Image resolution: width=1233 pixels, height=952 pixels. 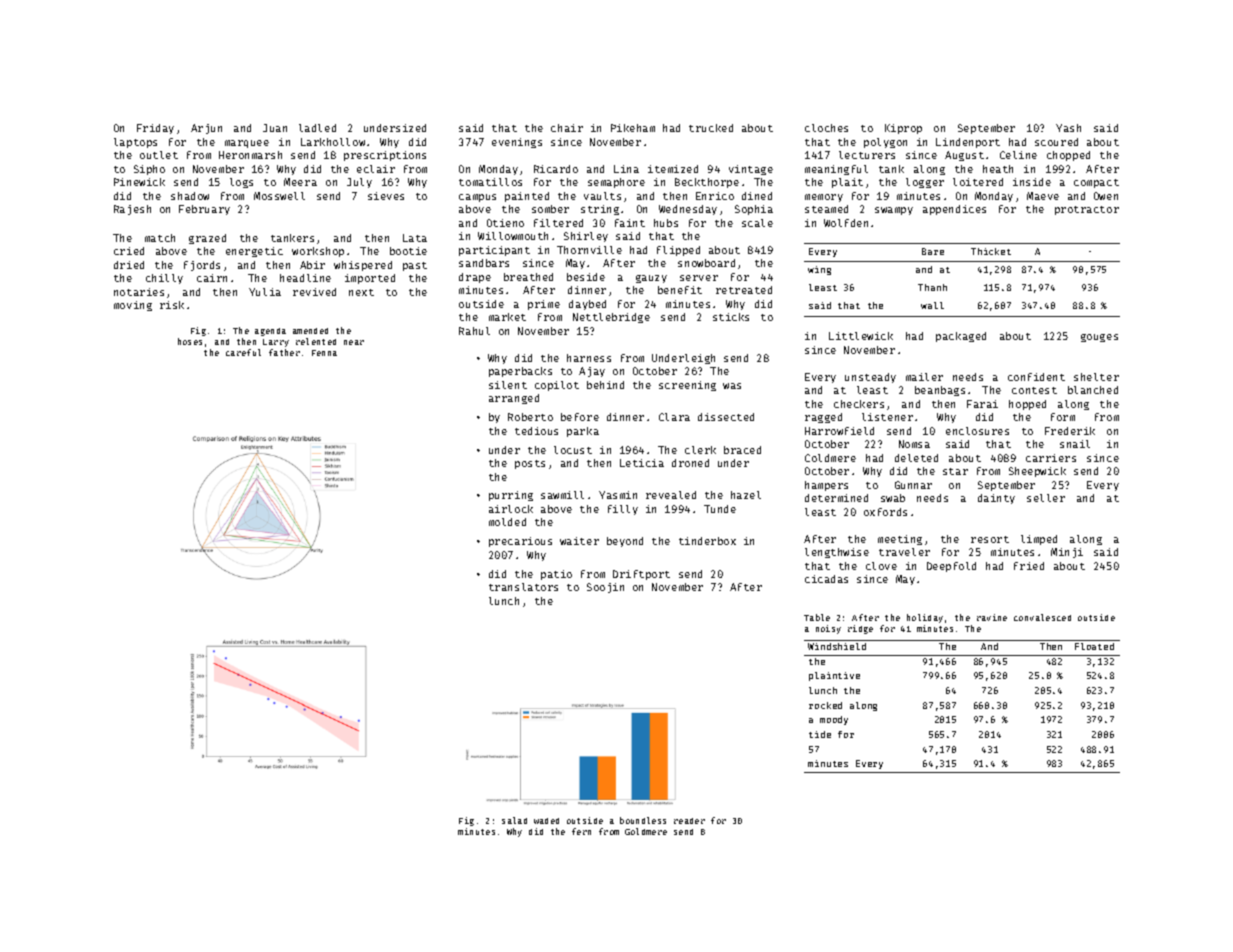 What do you see at coordinates (925, 618) in the image?
I see `holiday` at bounding box center [925, 618].
